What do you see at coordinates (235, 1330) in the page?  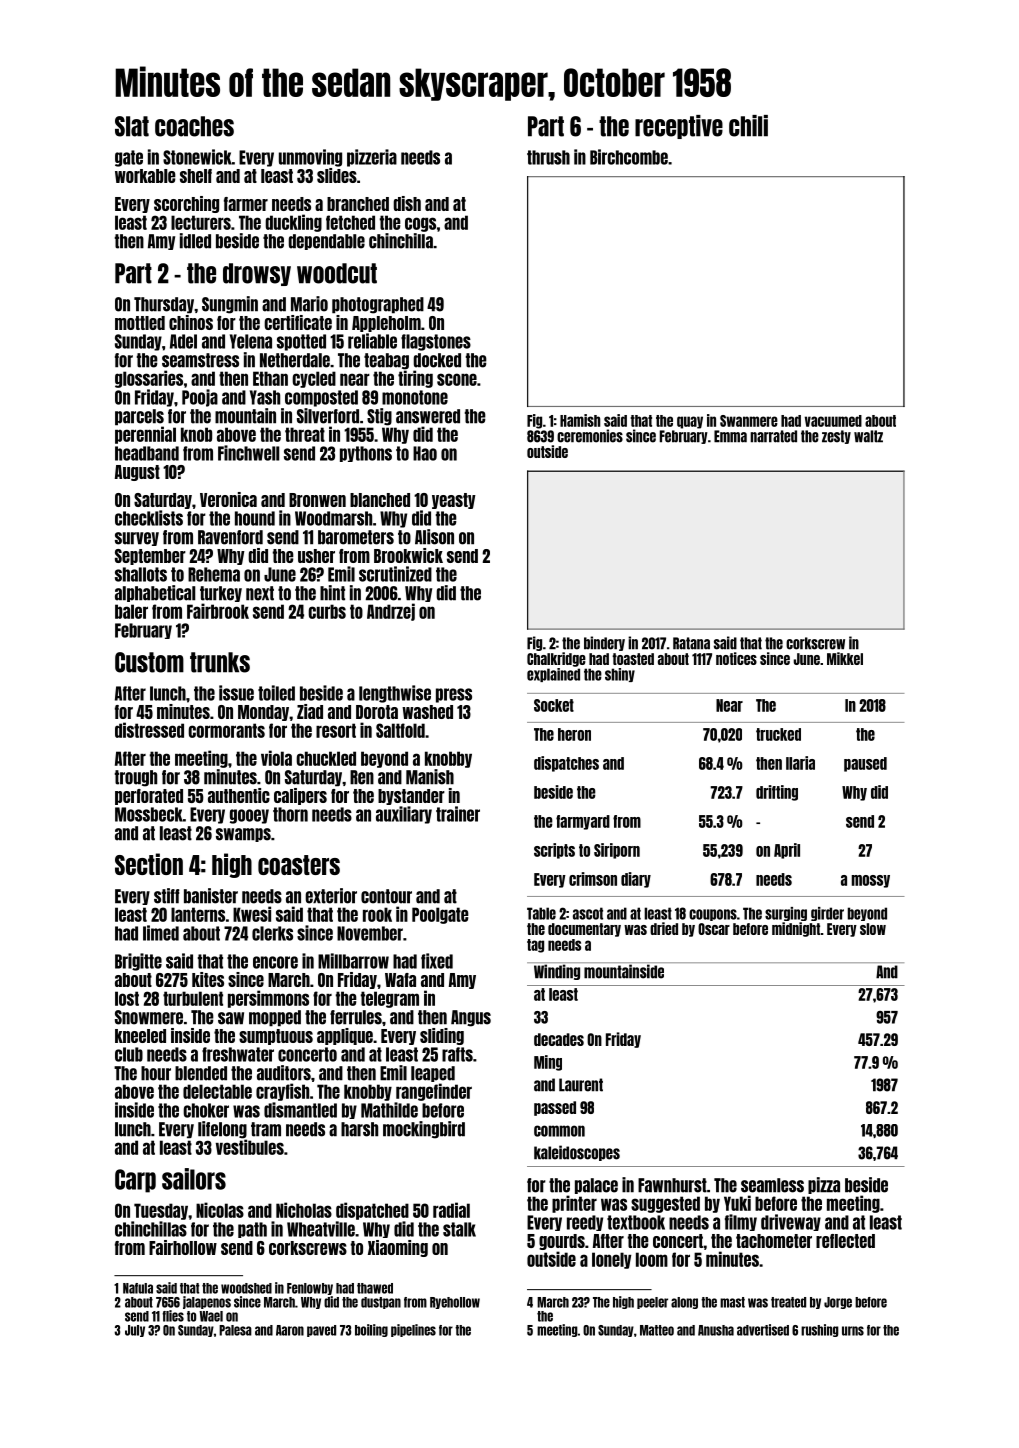 I see `Palesa` at bounding box center [235, 1330].
